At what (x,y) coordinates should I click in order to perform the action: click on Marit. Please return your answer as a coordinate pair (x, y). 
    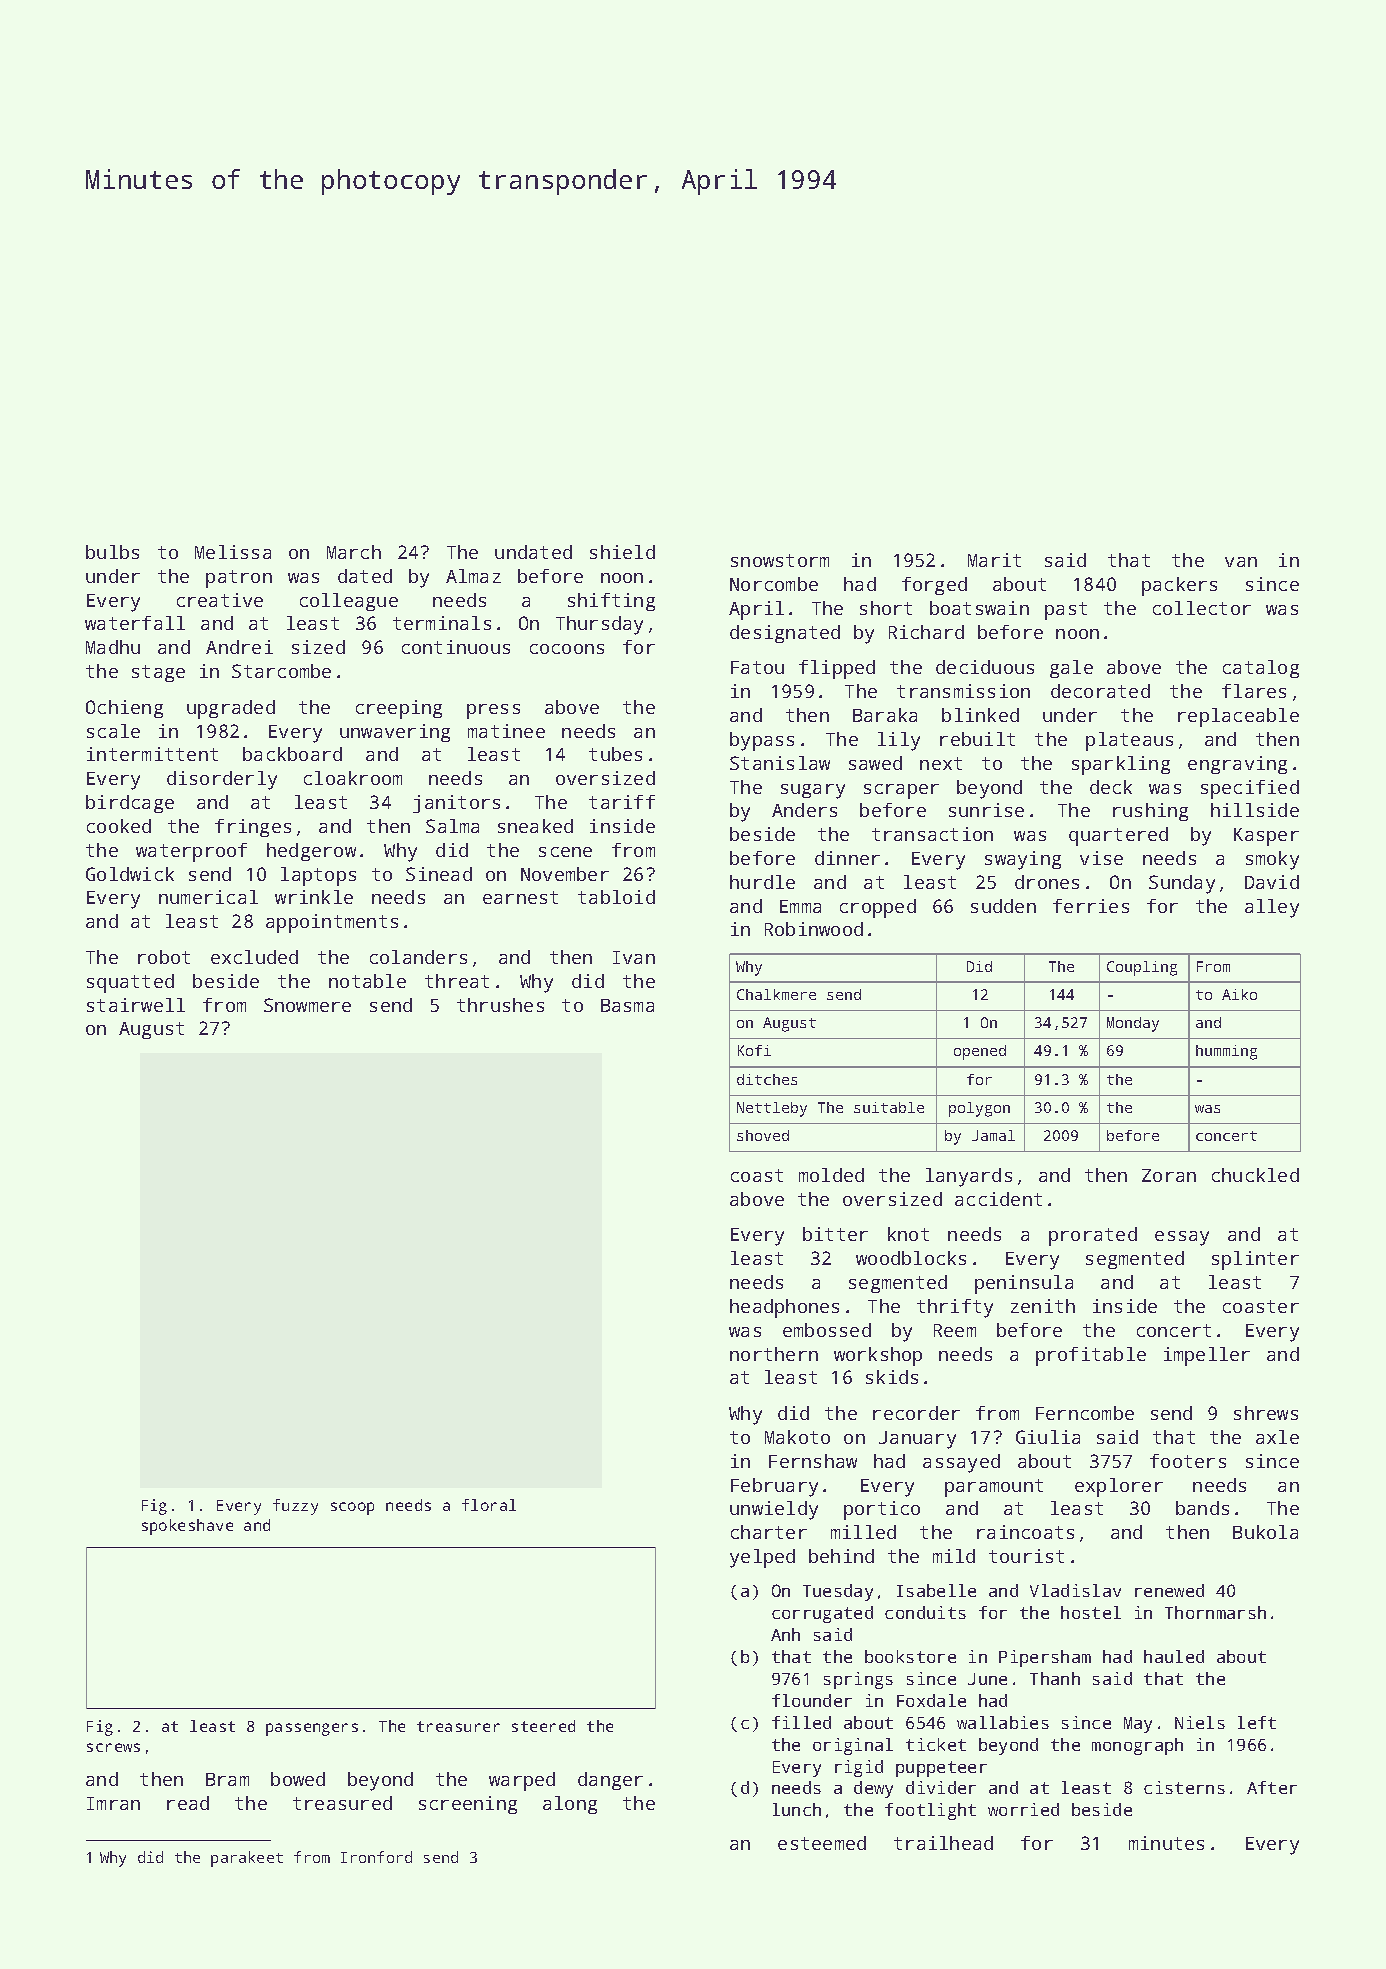
    Looking at the image, I should click on (994, 560).
